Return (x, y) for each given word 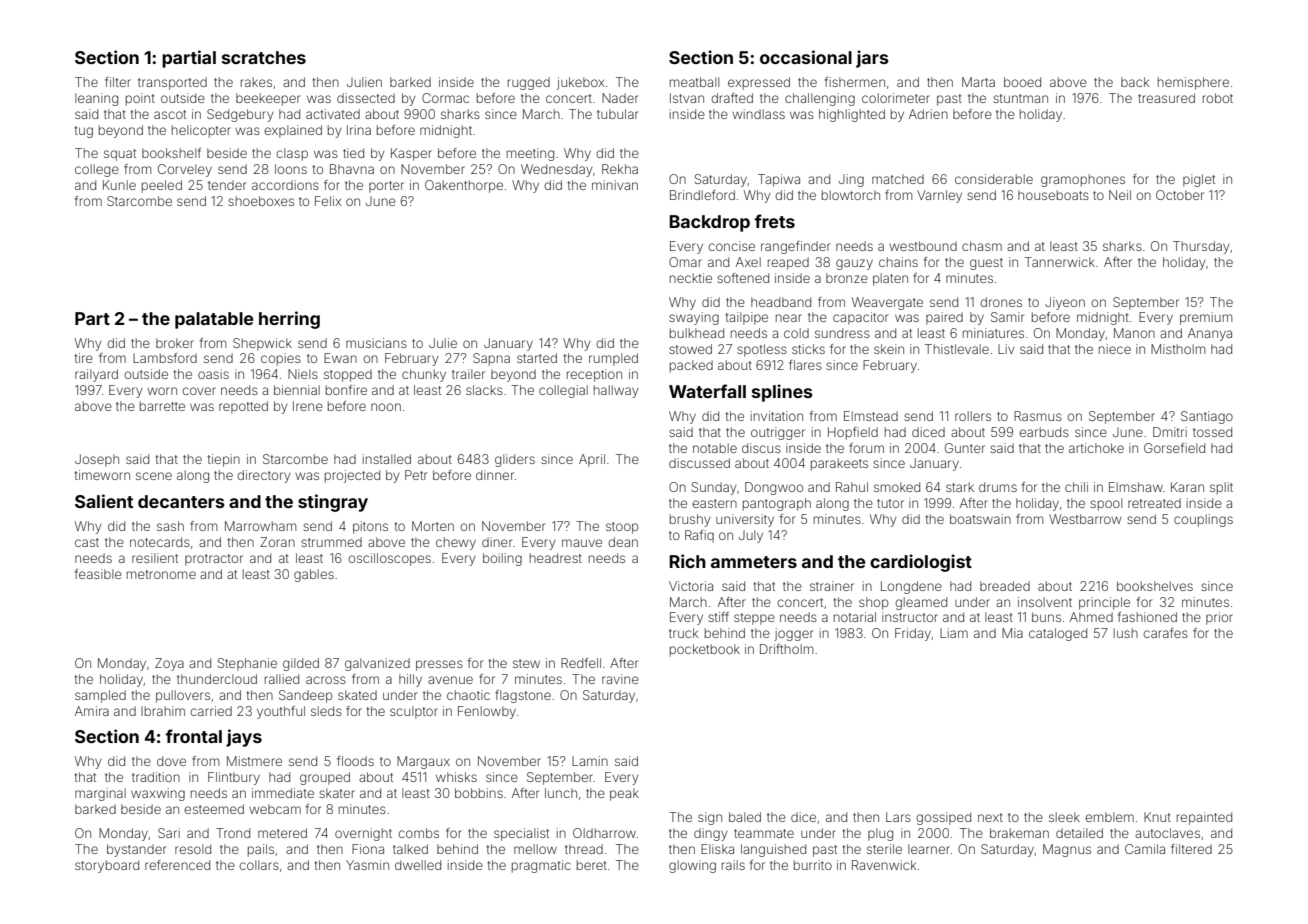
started (537, 358)
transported (172, 83)
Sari (169, 833)
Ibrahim (163, 711)
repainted (1204, 818)
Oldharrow (604, 833)
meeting (530, 154)
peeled (162, 186)
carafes (1165, 633)
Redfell (581, 663)
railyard (96, 375)
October (1180, 195)
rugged (529, 83)
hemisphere (1193, 83)
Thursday (1201, 247)
